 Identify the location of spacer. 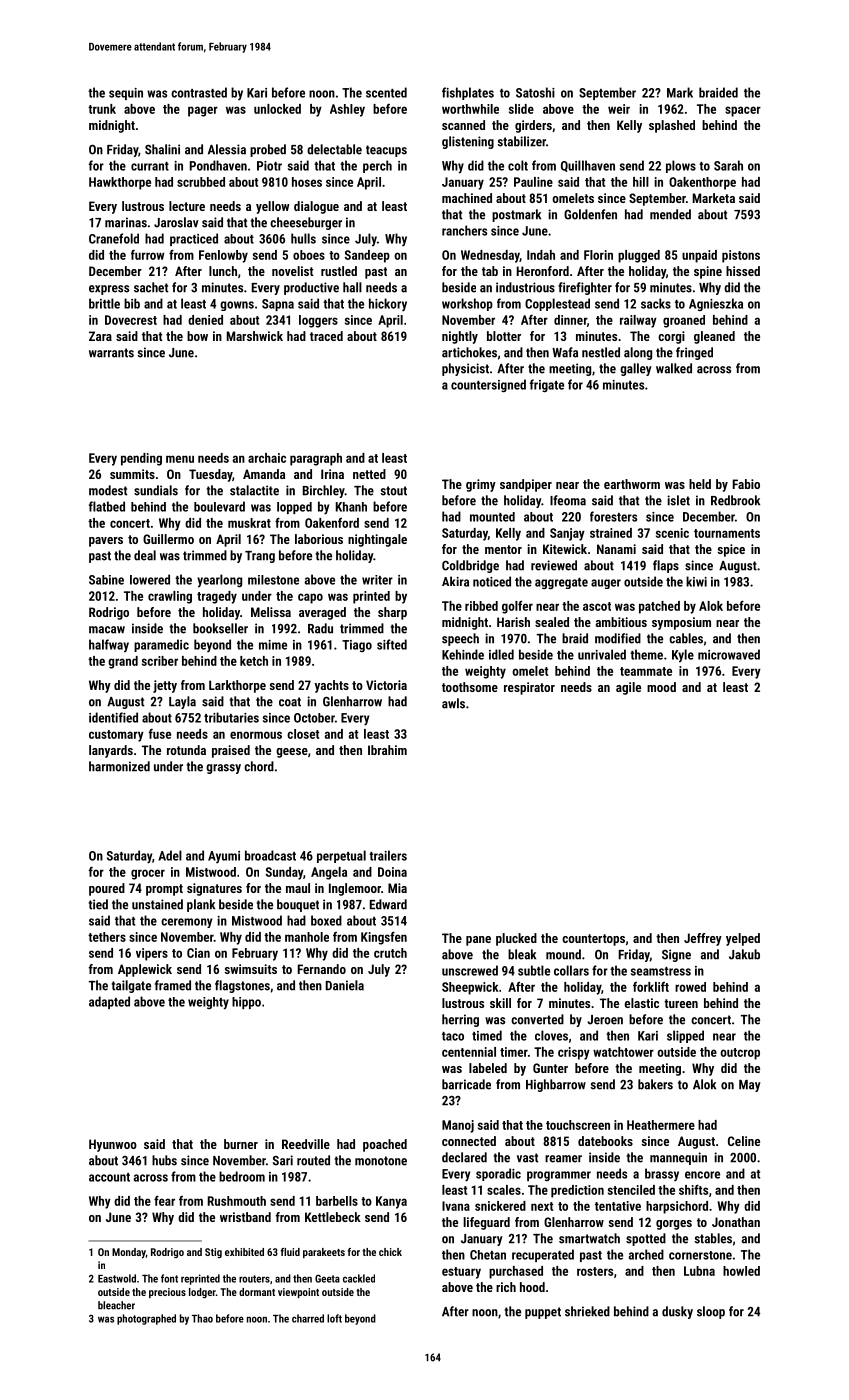
(743, 111).
